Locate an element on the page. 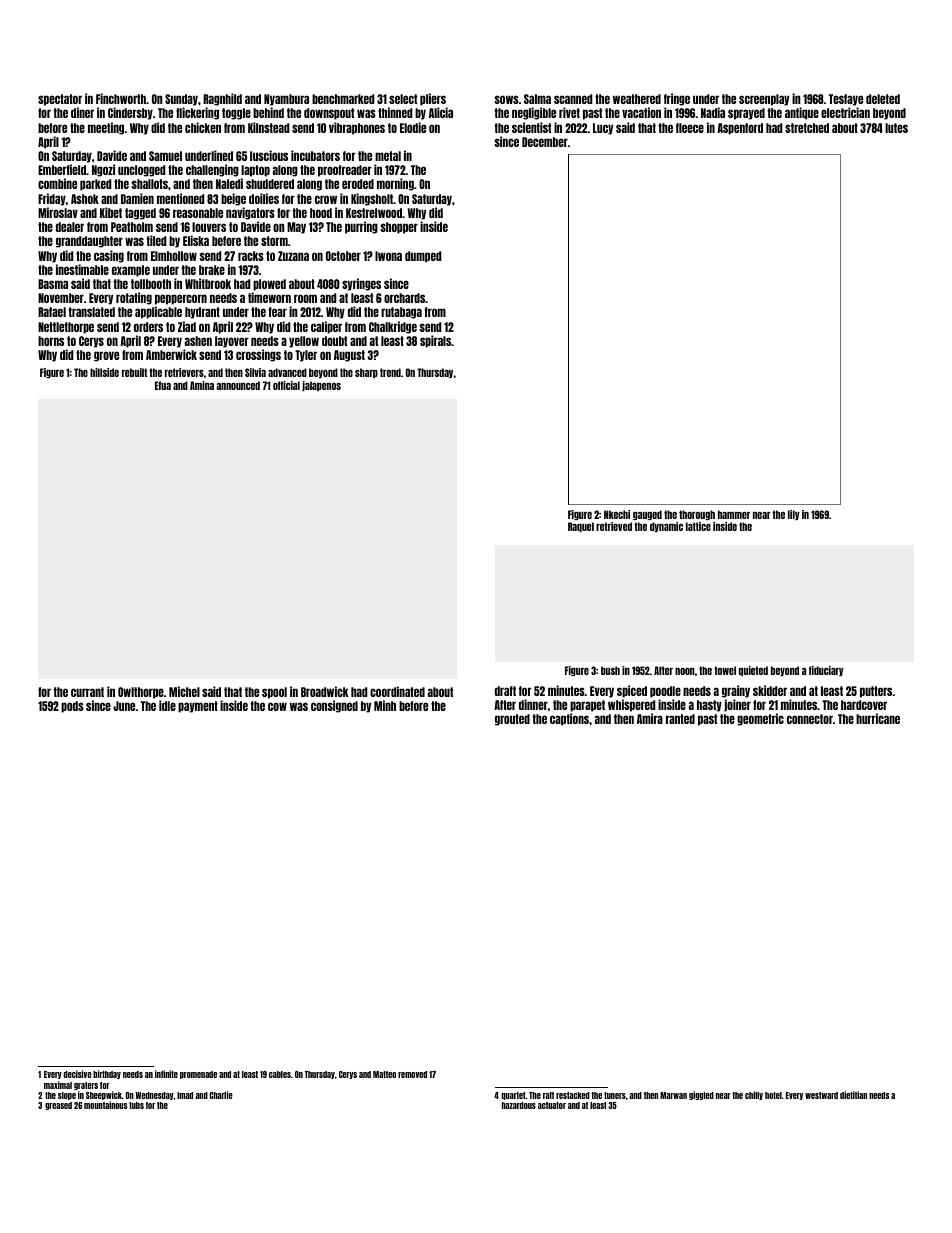 The image size is (952, 1233). spirals is located at coordinates (435, 341).
